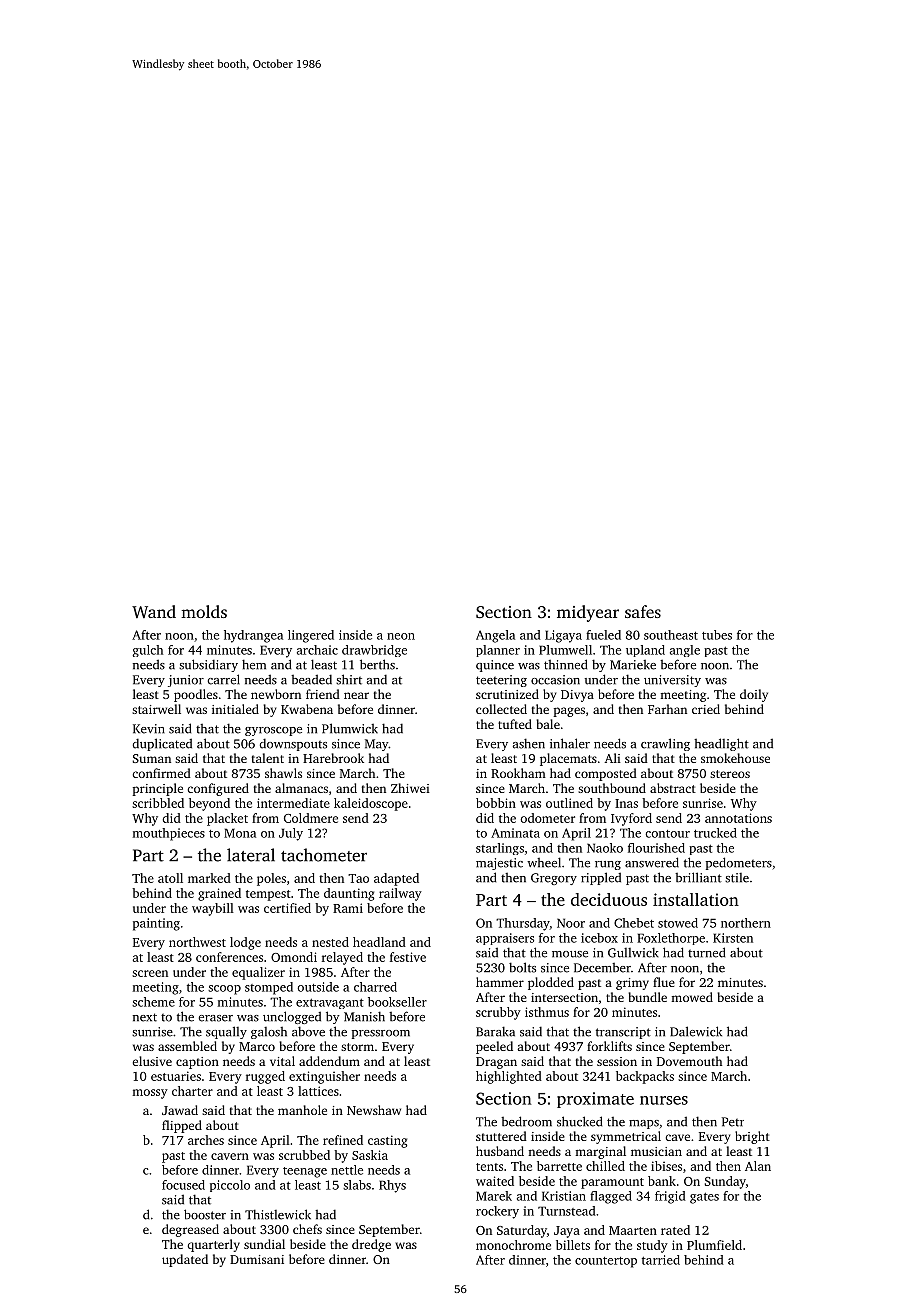 The image size is (908, 1316). What do you see at coordinates (673, 788) in the screenshot?
I see `abstract` at bounding box center [673, 788].
